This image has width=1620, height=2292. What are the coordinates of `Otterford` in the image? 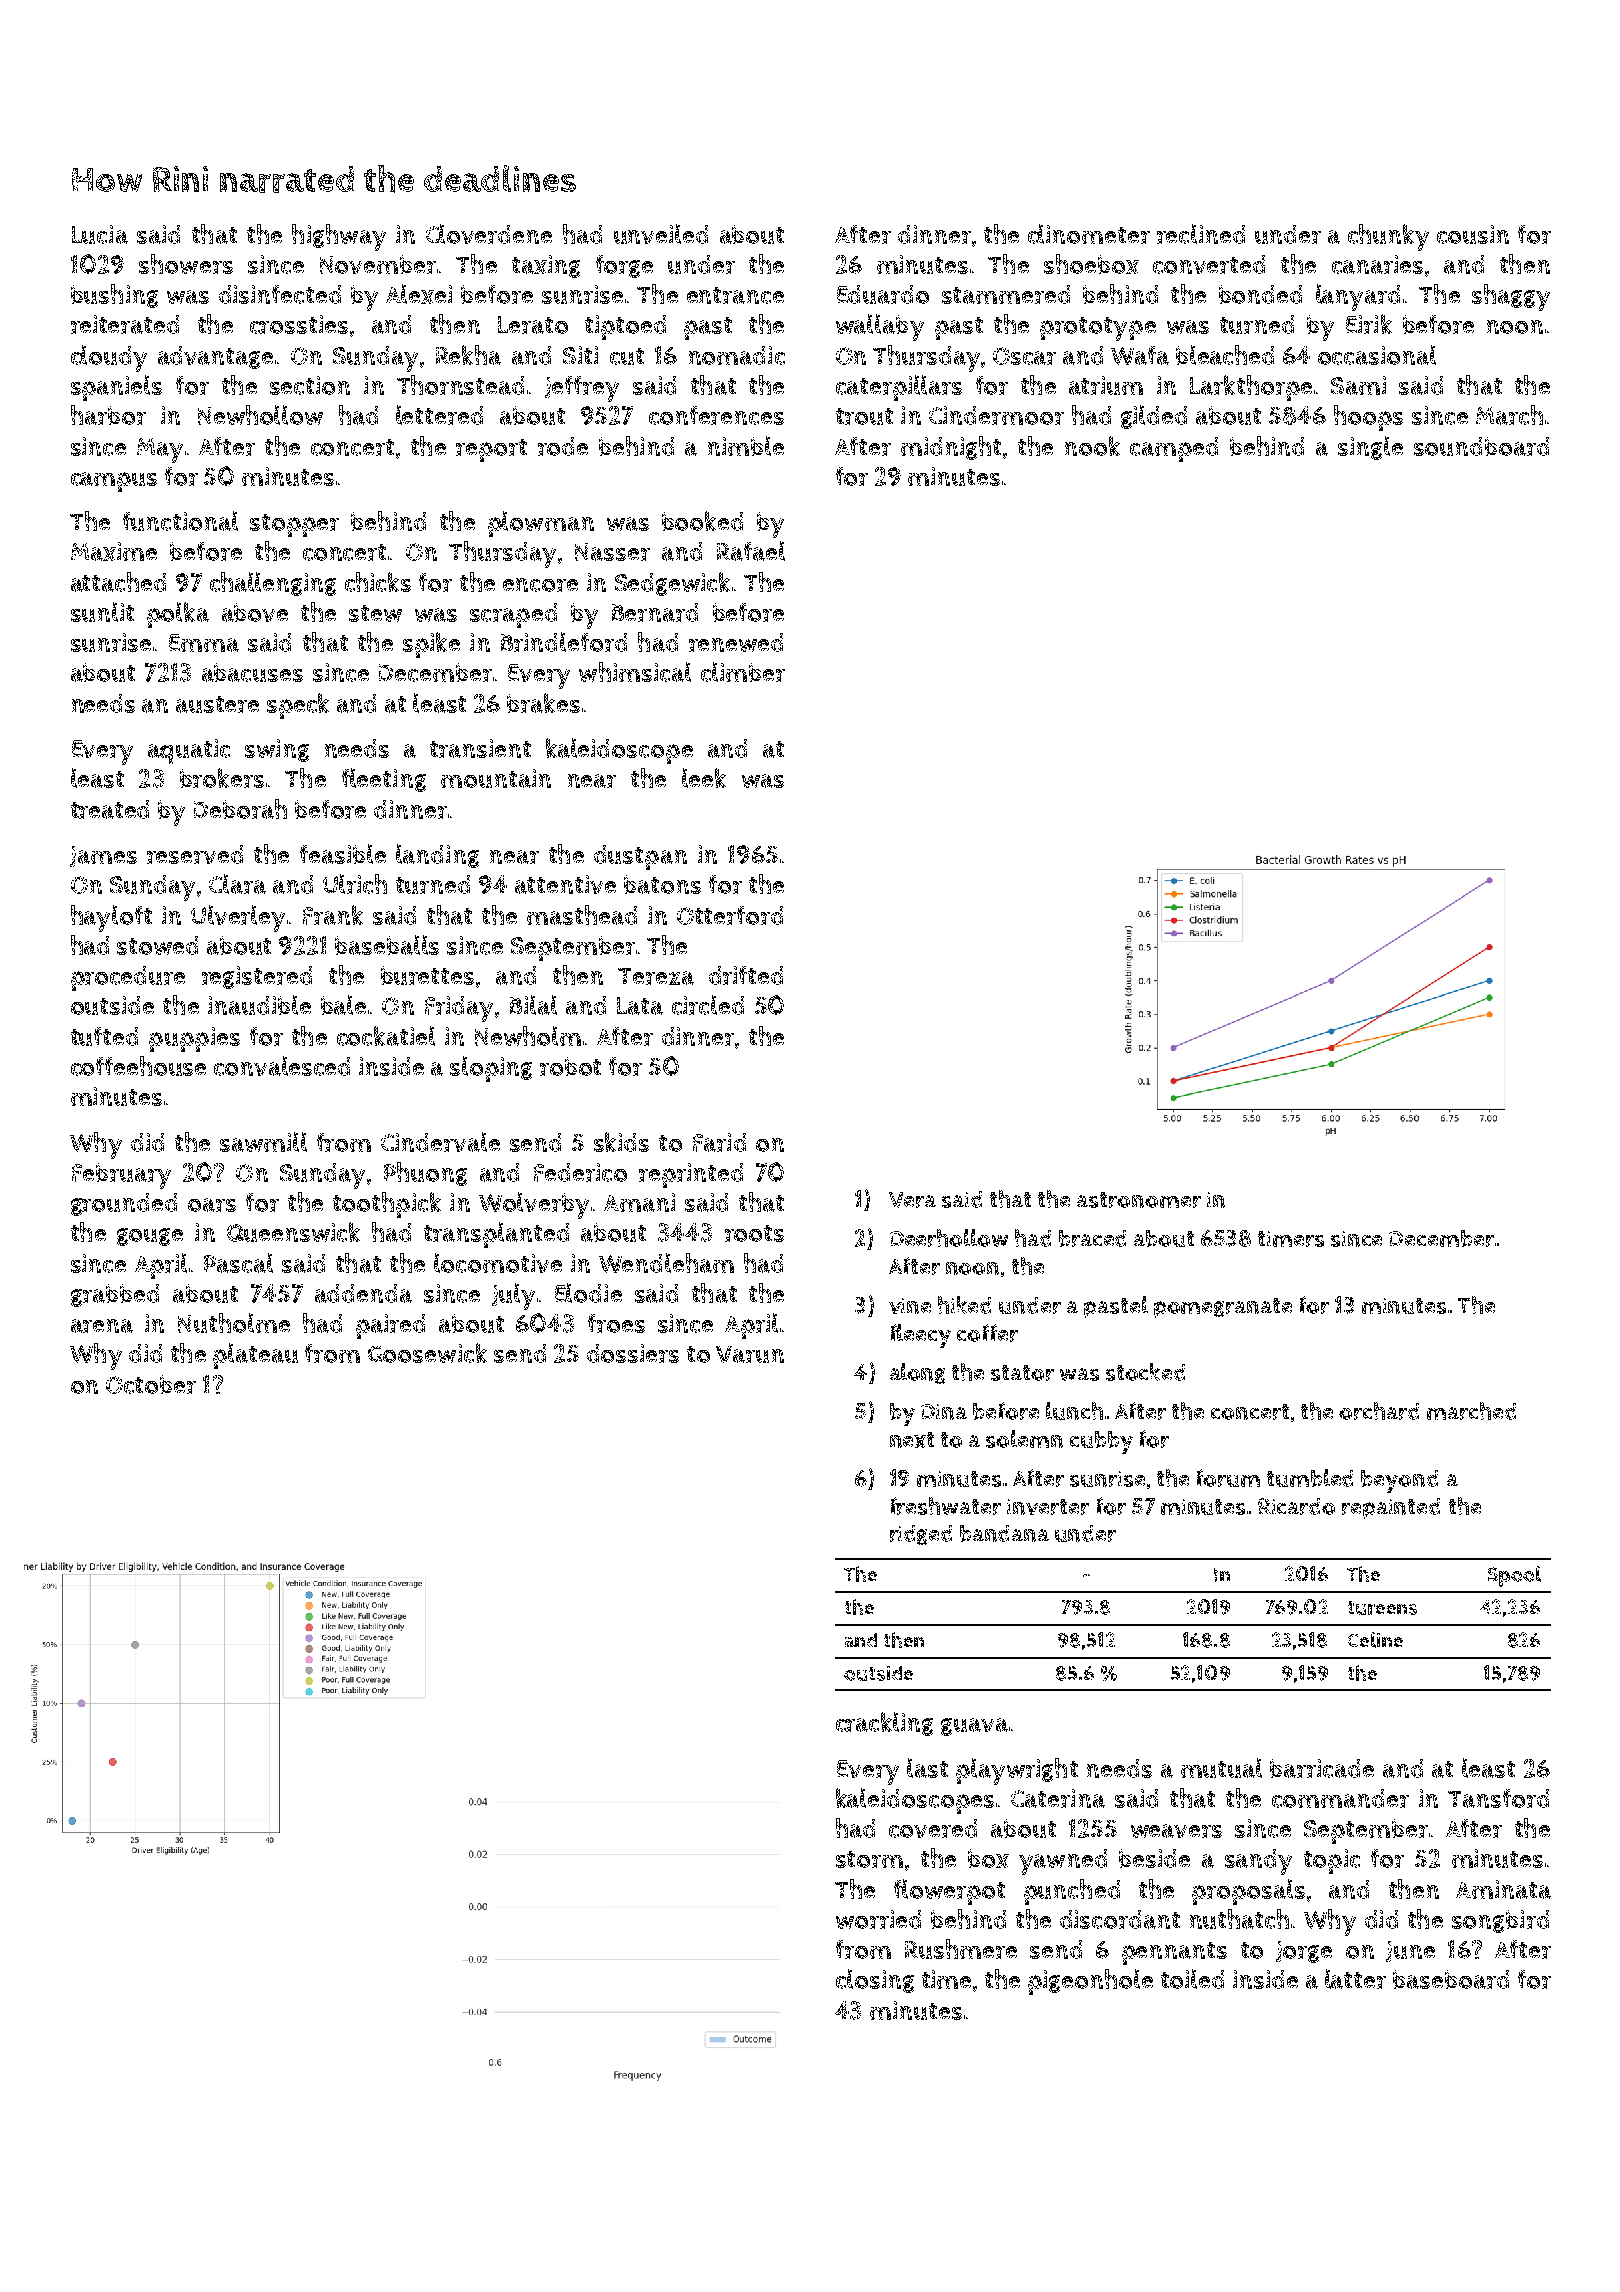 It's located at (730, 915).
